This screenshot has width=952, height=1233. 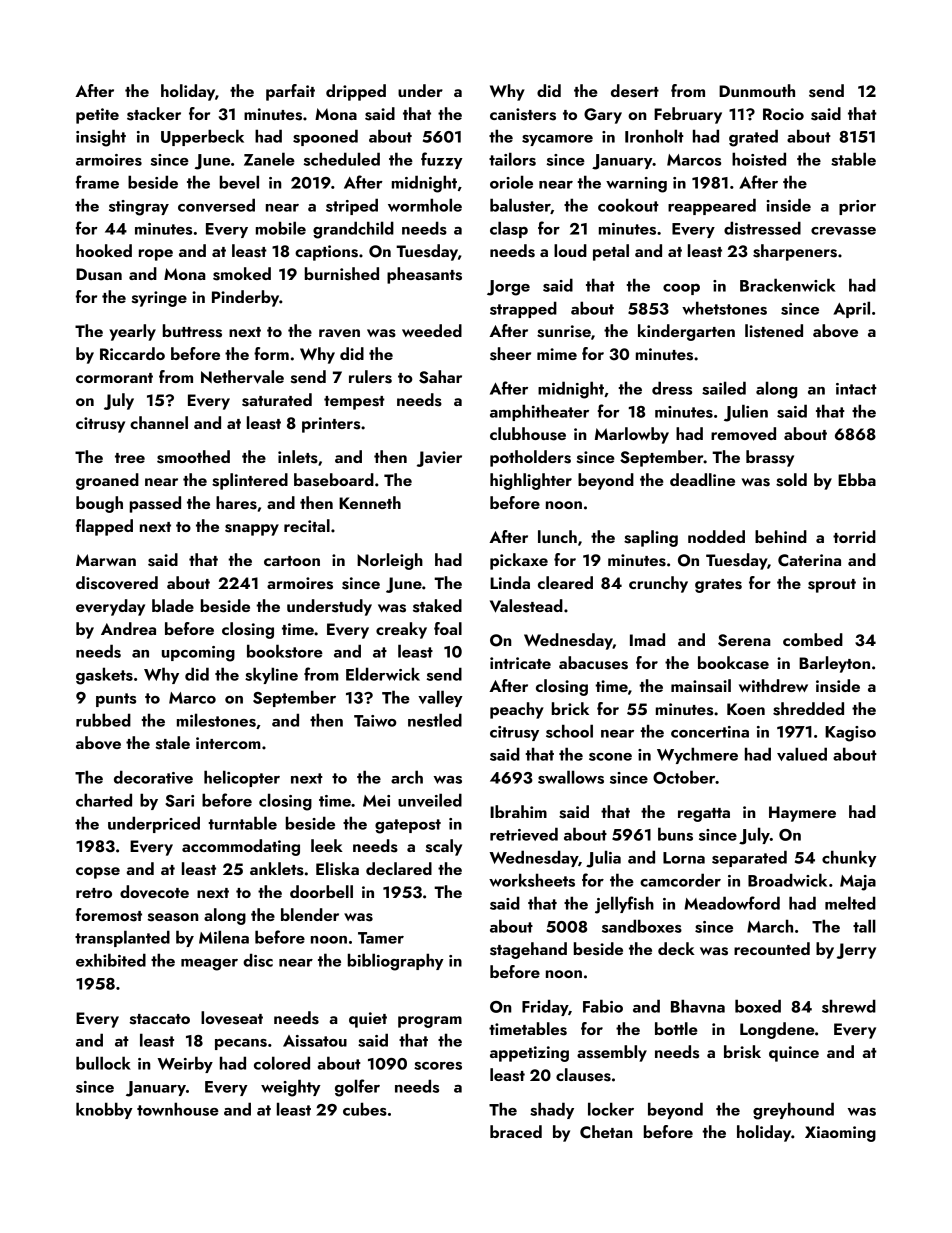 I want to click on nestled, so click(x=435, y=720).
